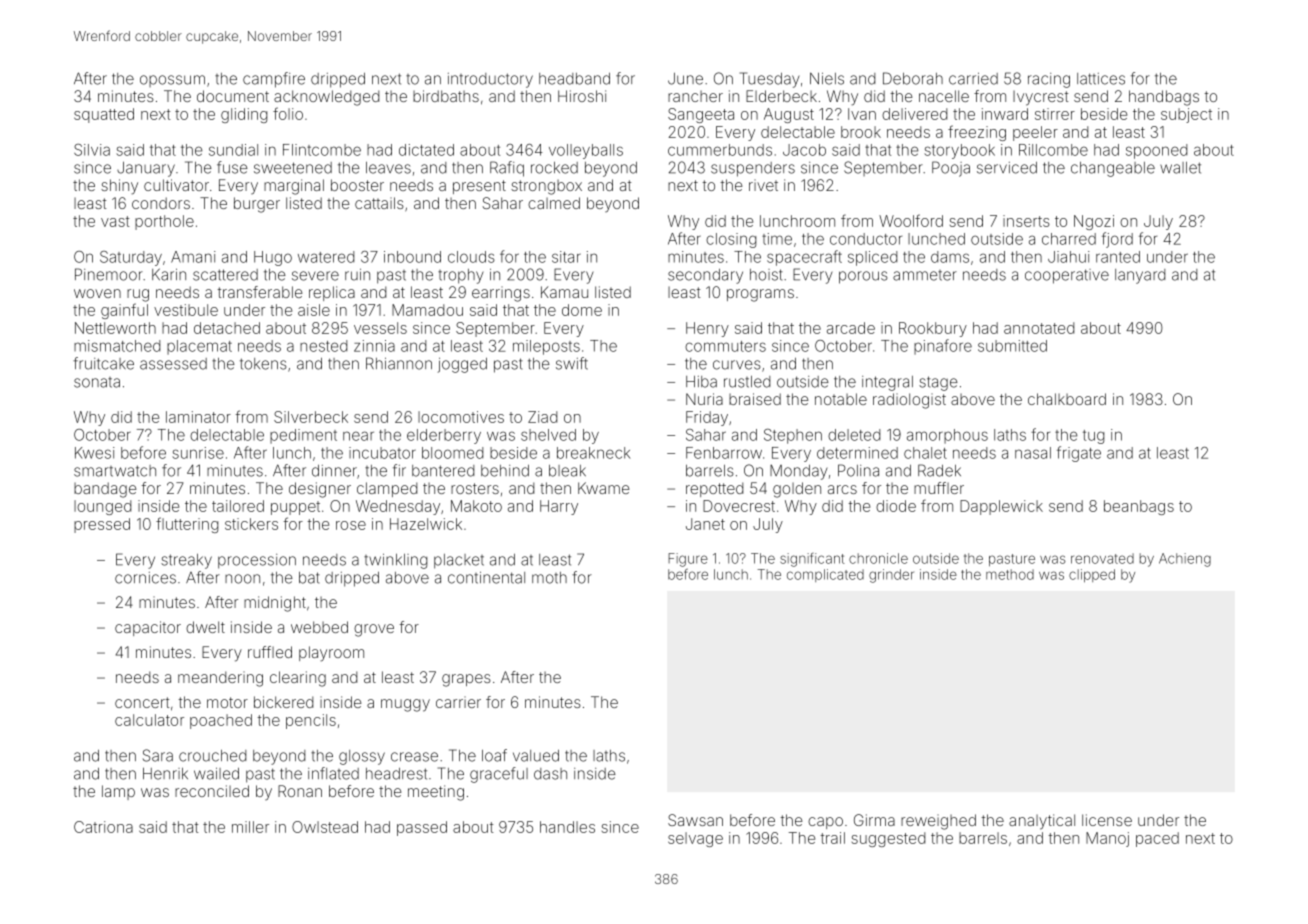  I want to click on Catriona, so click(103, 827).
